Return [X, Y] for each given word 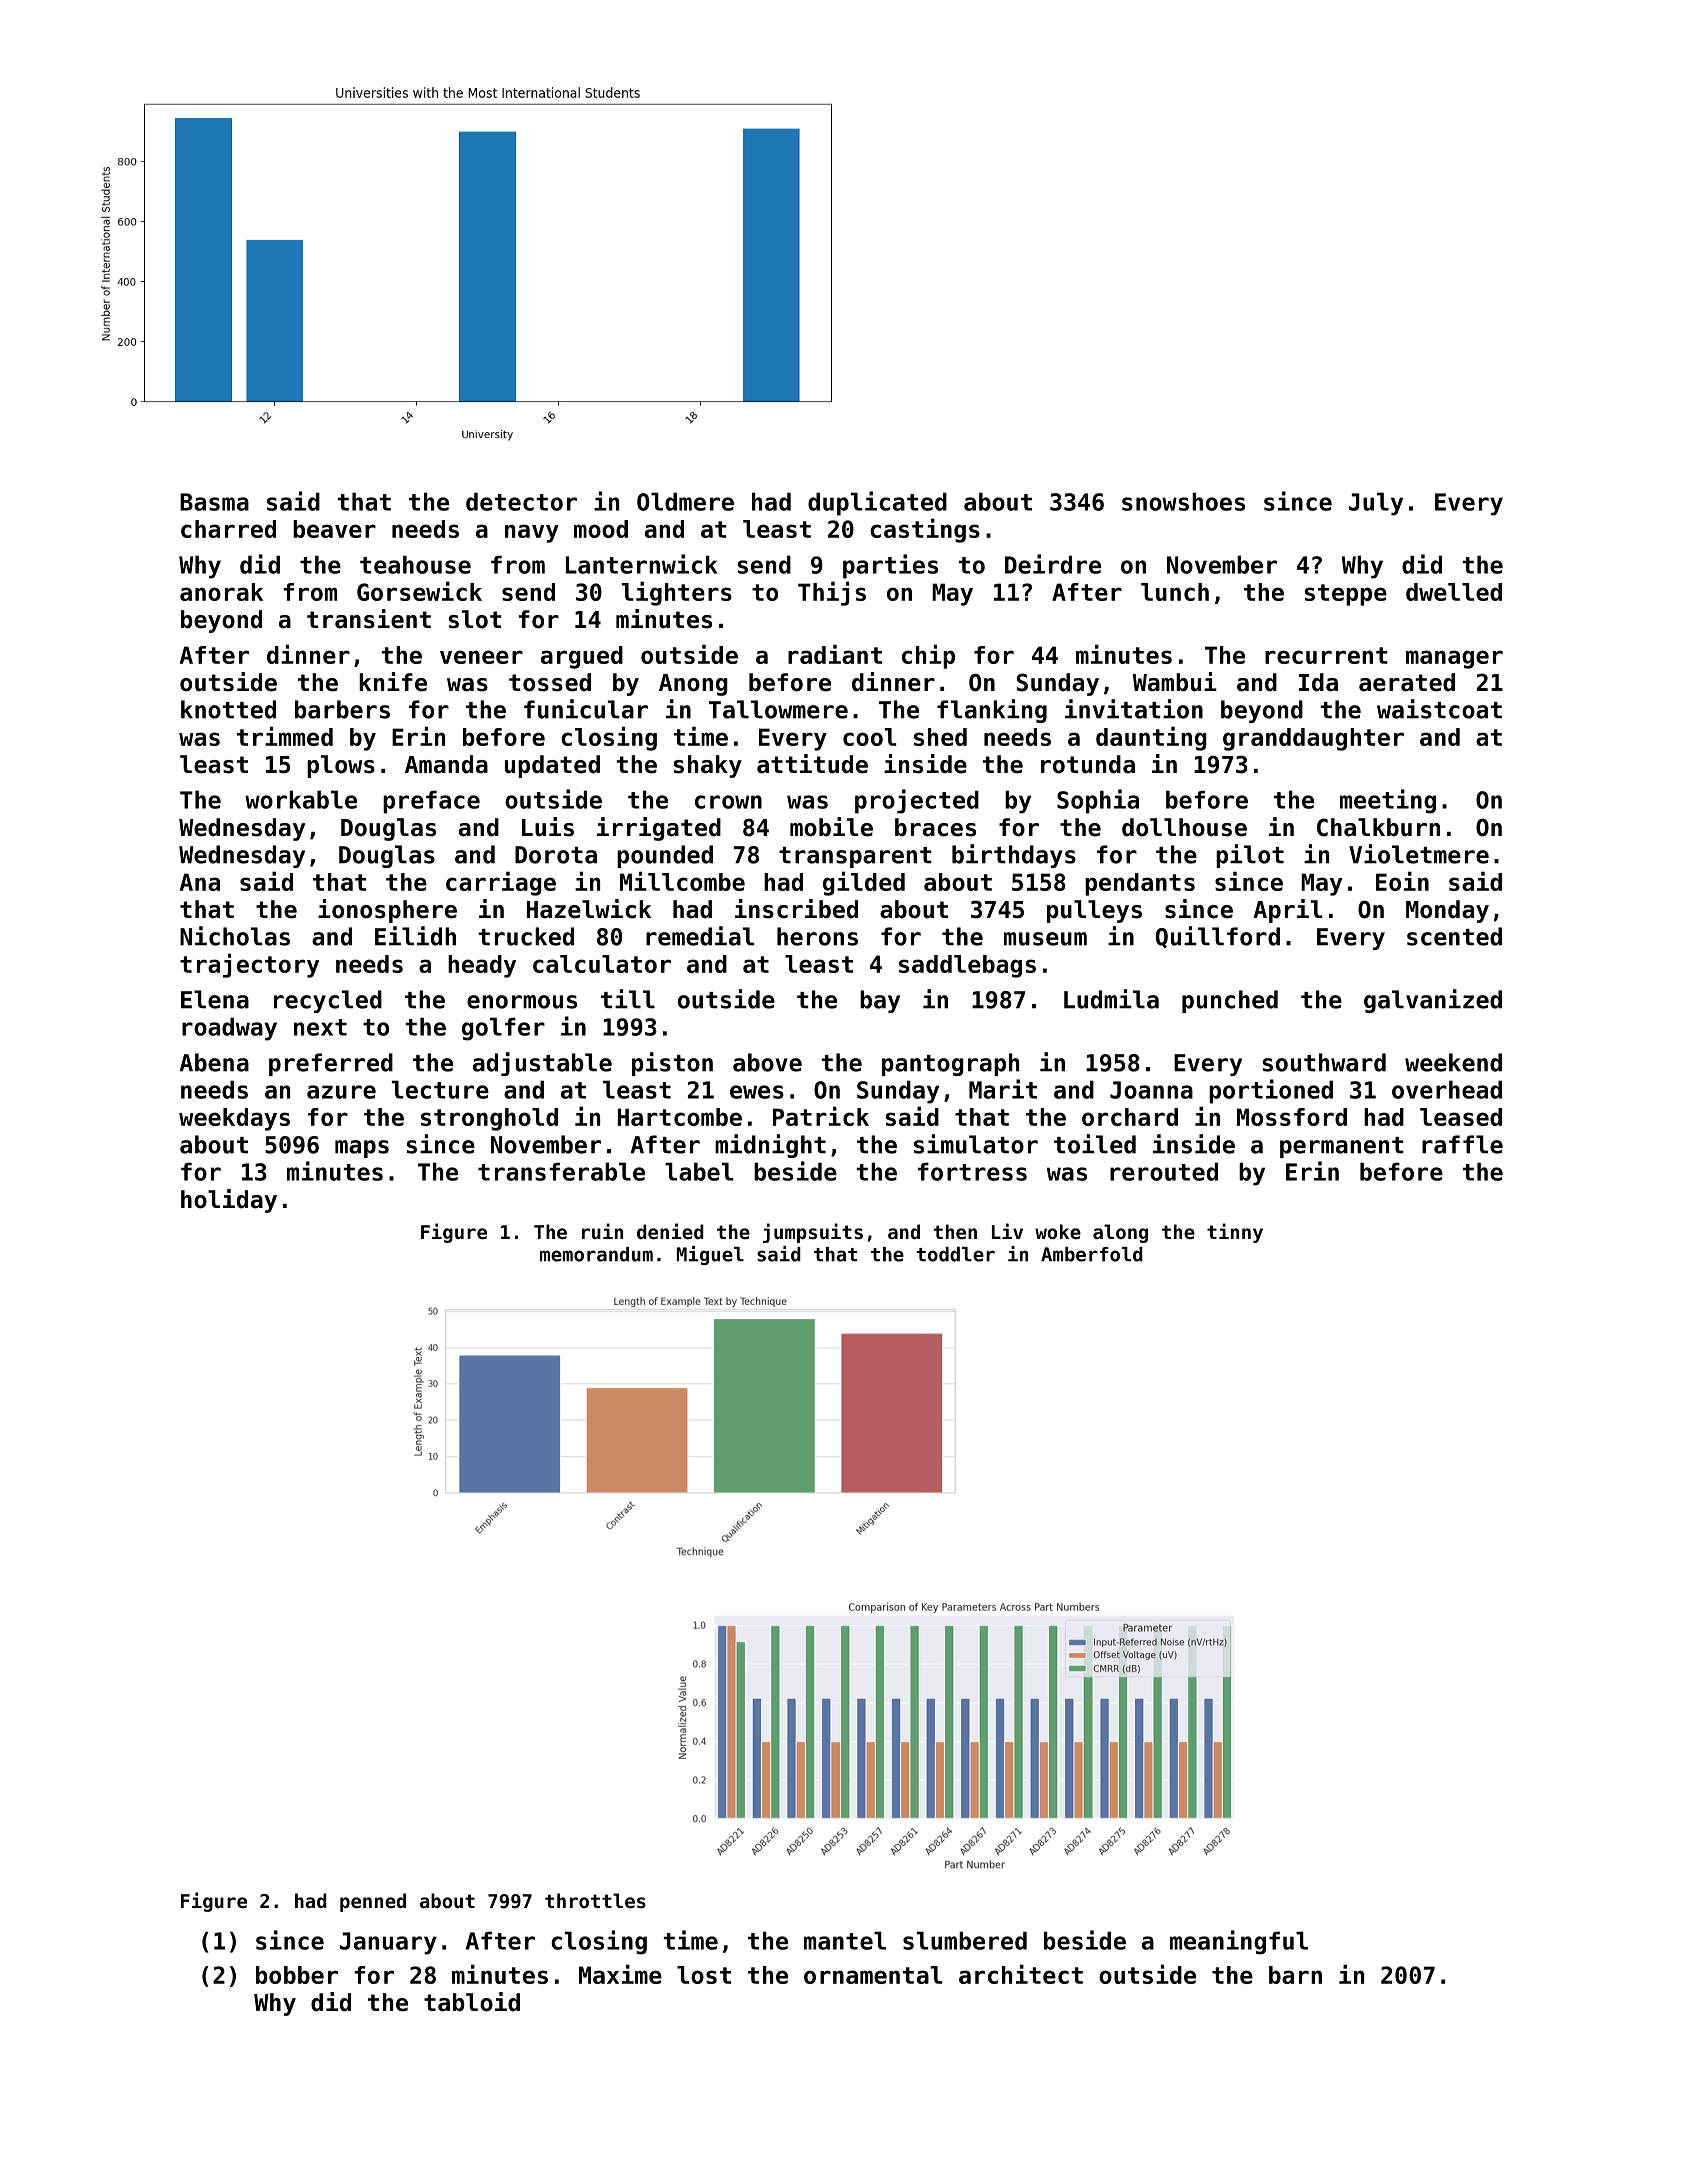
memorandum [596, 1254]
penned [373, 1902]
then [955, 1231]
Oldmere [685, 501]
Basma [214, 502]
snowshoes [1183, 501]
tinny [1235, 1233]
